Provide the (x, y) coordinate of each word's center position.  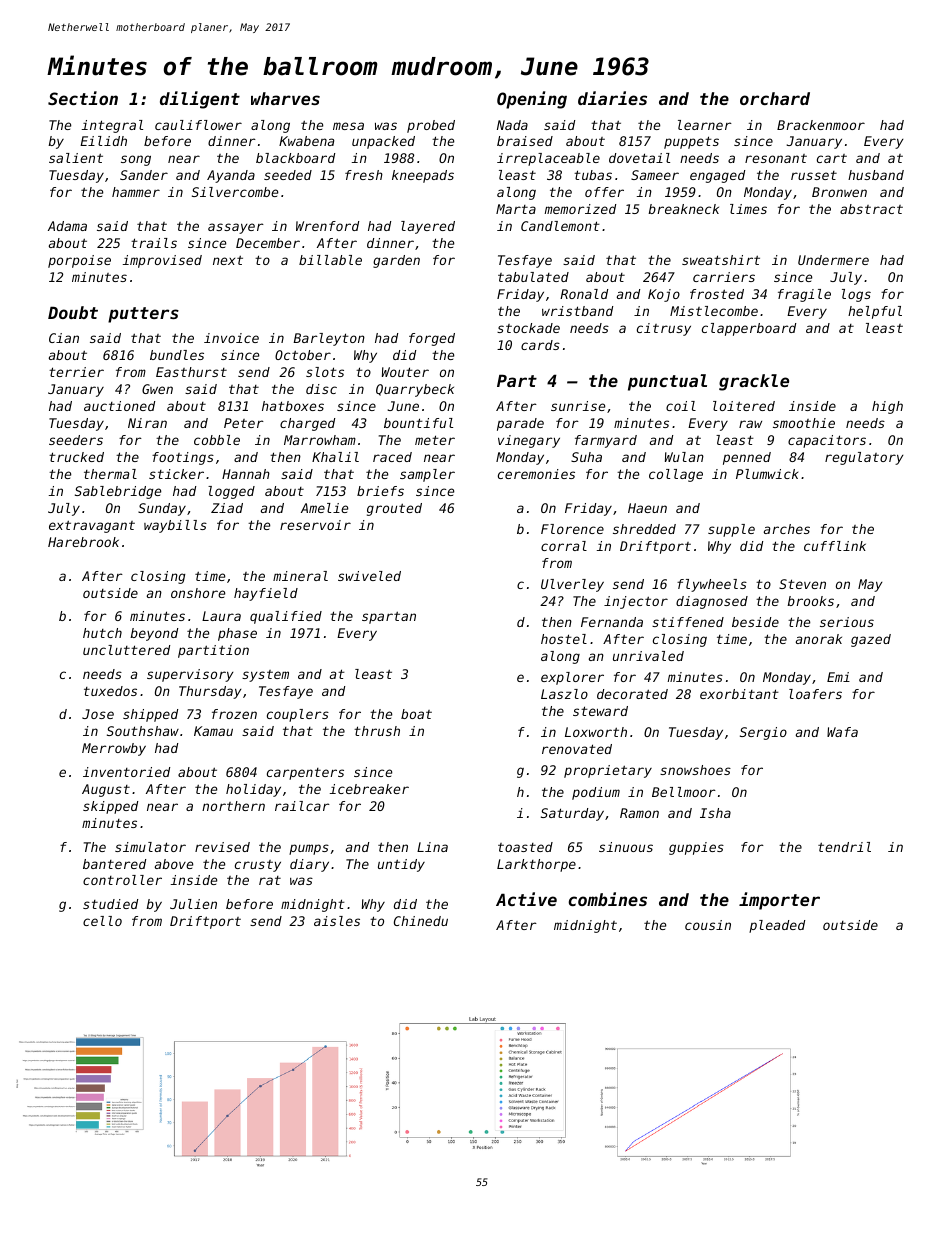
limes (748, 209)
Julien (193, 904)
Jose (98, 714)
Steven (802, 584)
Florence (572, 529)
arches (787, 529)
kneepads (423, 176)
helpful (875, 312)
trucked (76, 457)
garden (396, 261)
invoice (231, 338)
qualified (286, 617)
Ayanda (231, 176)
